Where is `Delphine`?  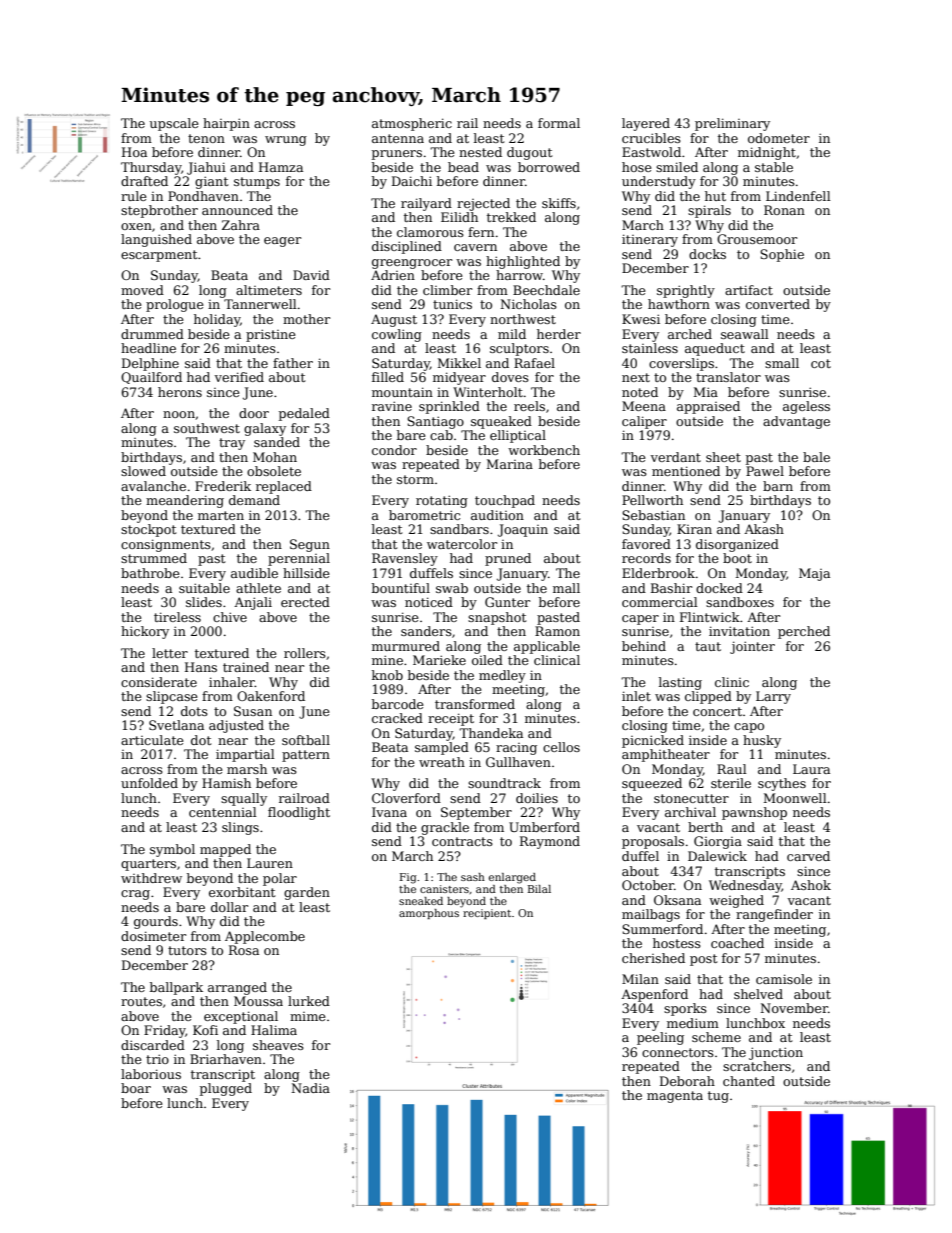 Delphine is located at coordinates (150, 364).
